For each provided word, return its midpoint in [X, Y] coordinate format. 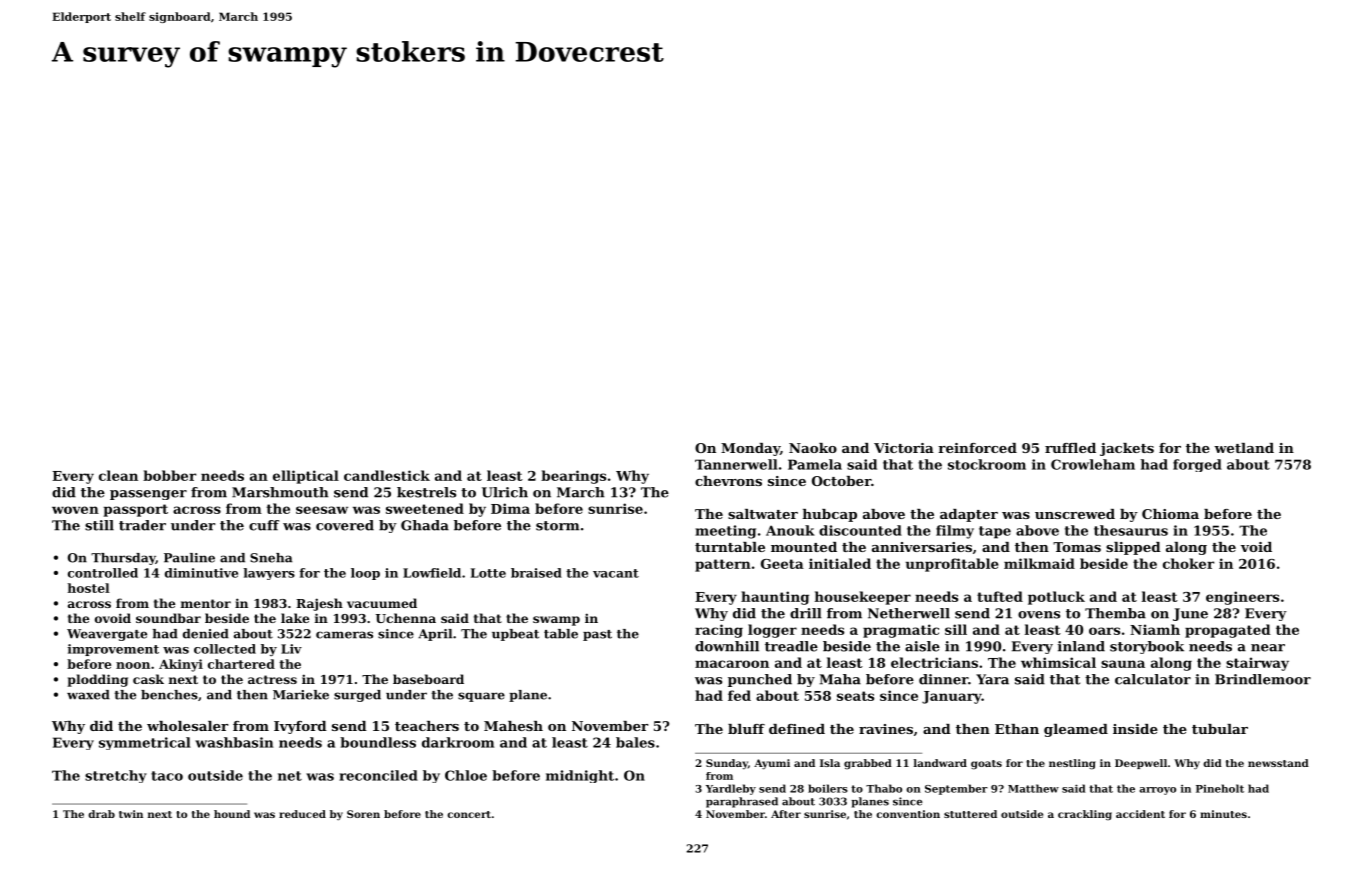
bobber [169, 475]
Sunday [727, 764]
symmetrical [145, 743]
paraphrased [742, 802]
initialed [840, 563]
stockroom [987, 464]
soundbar [168, 618]
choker [1188, 563]
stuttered [970, 814]
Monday [750, 449]
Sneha [271, 558]
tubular [1220, 729]
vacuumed [382, 603]
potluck [1056, 598]
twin [131, 814]
